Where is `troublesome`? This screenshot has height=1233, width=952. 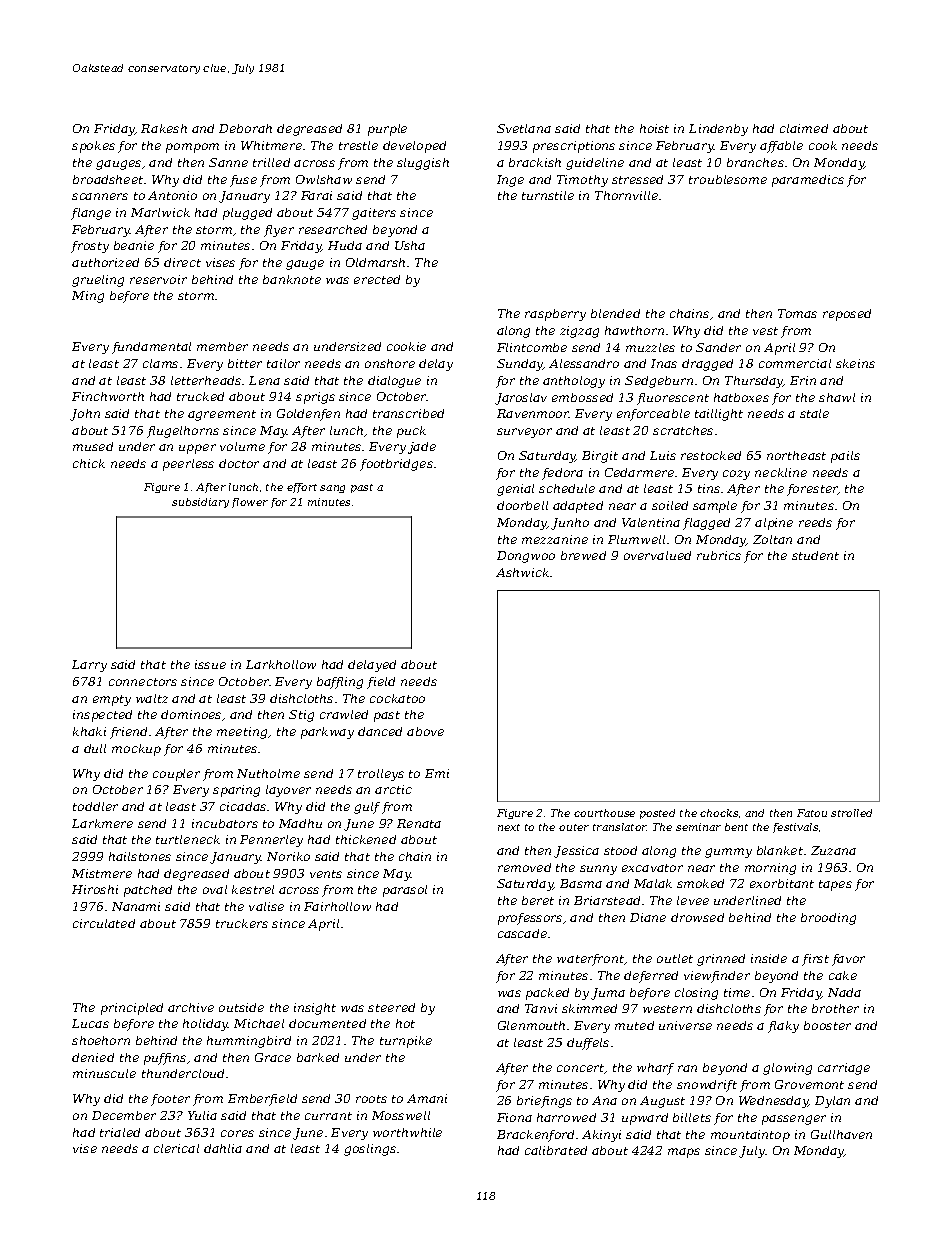 troublesome is located at coordinates (728, 179).
